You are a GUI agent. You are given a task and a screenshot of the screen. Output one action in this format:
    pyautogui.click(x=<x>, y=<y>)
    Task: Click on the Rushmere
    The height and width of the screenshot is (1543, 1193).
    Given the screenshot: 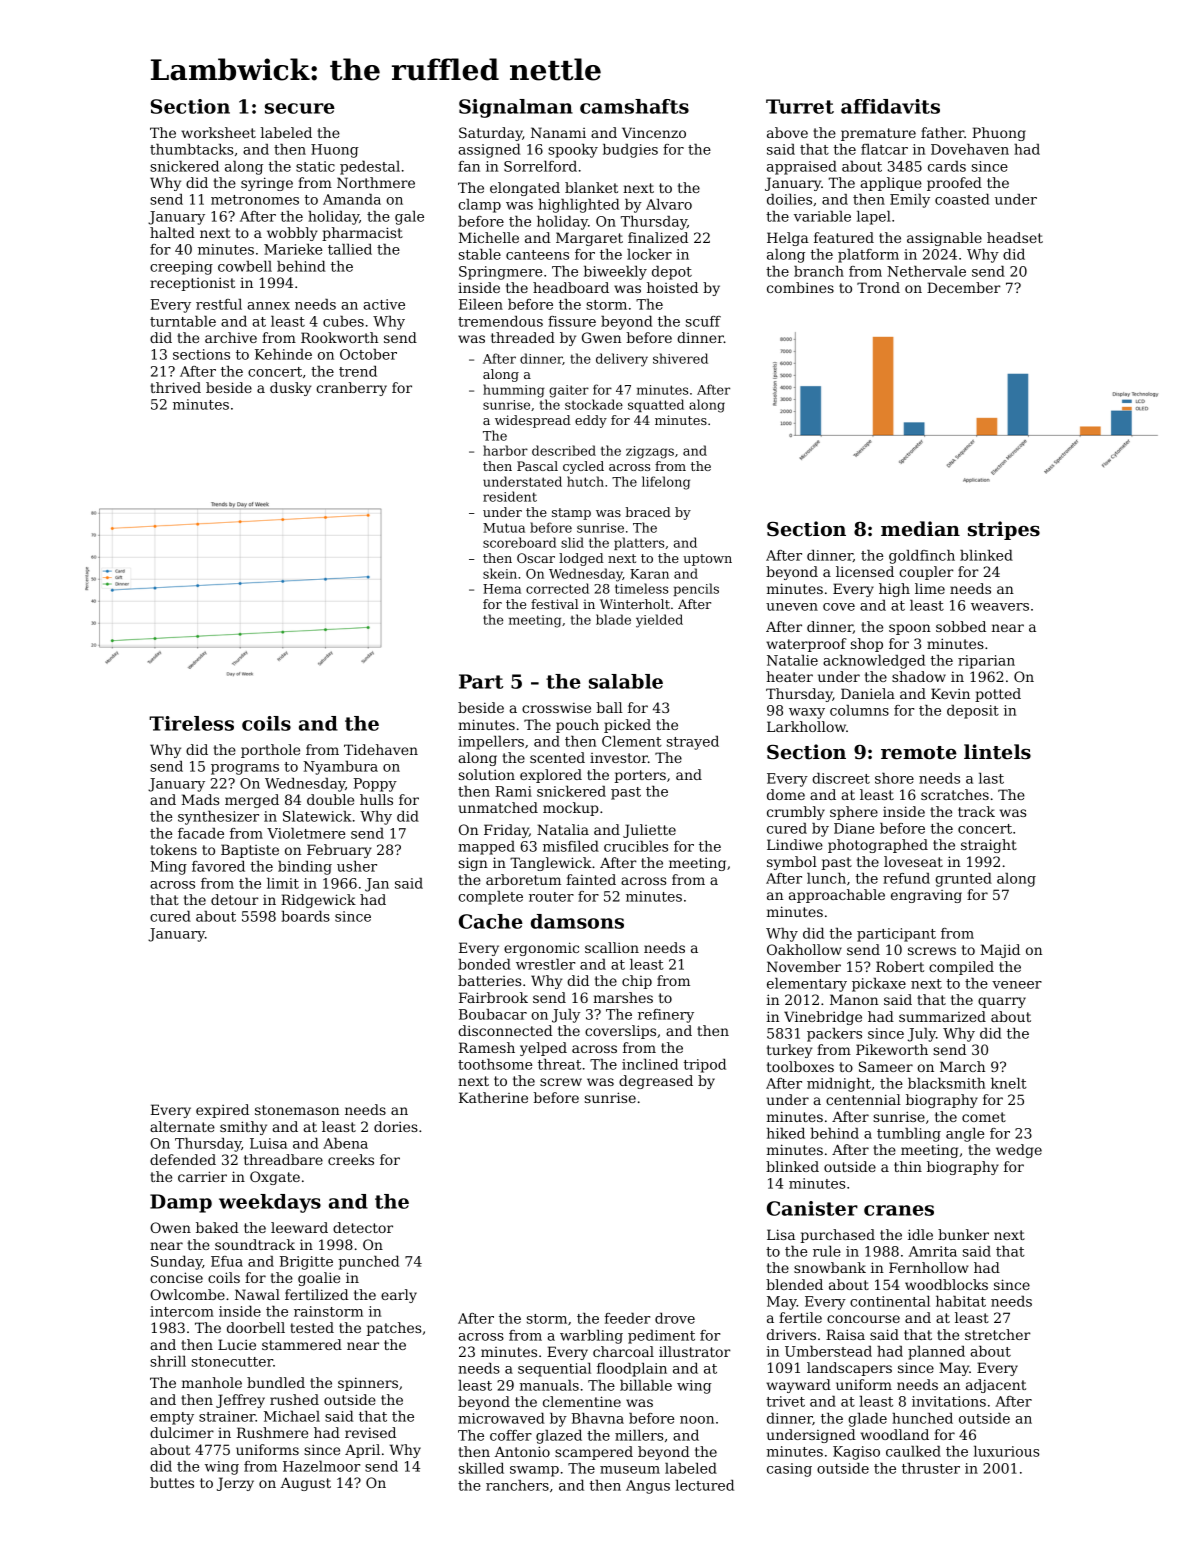 What is the action you would take?
    pyautogui.click(x=272, y=1432)
